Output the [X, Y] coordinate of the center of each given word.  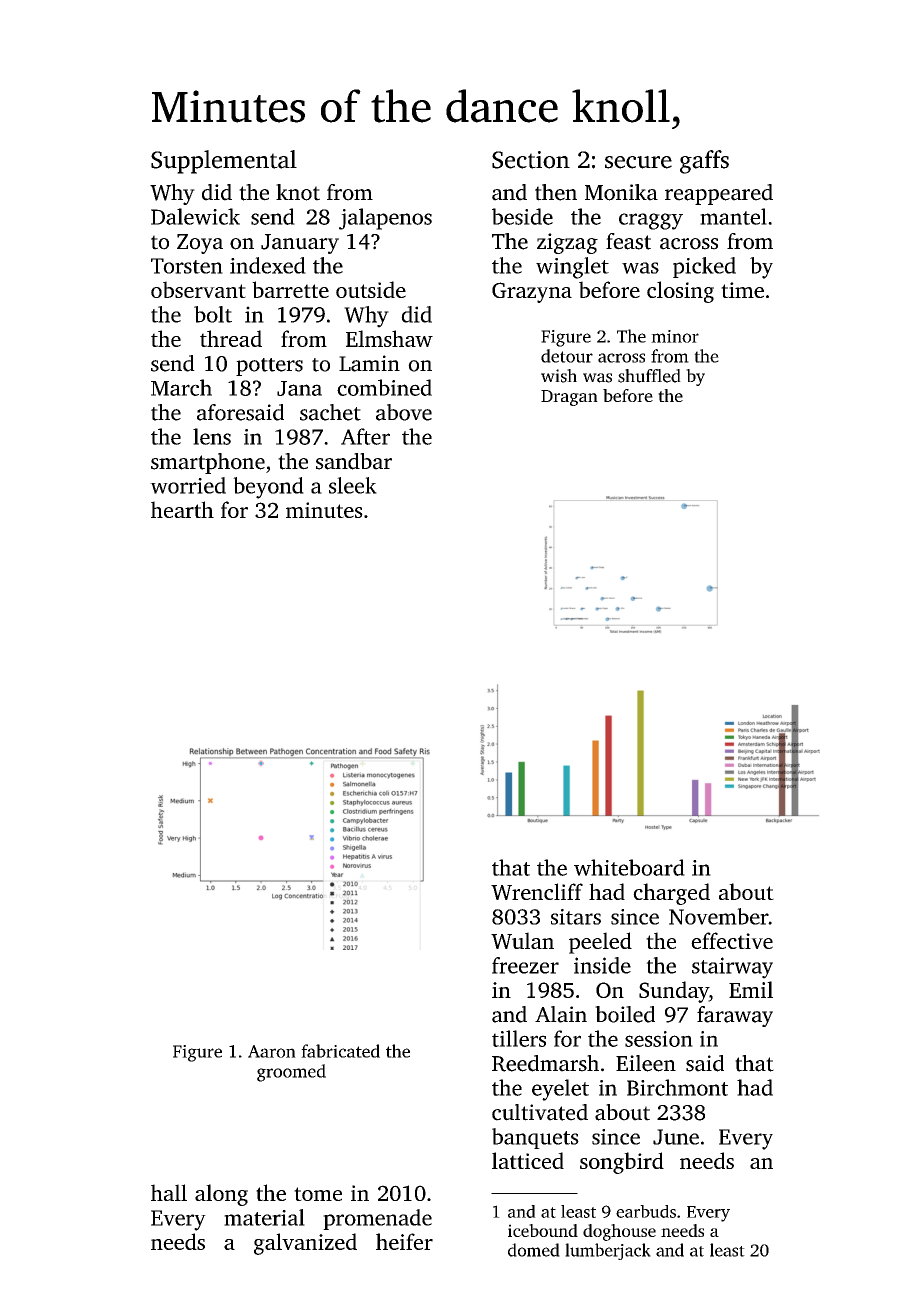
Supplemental [224, 162]
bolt [213, 314]
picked [704, 267]
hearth [182, 509]
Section [531, 160]
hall [169, 1192]
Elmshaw [389, 338]
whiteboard [629, 867]
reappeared [719, 194]
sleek [353, 485]
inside [602, 965]
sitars [576, 917]
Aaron [272, 1051]
